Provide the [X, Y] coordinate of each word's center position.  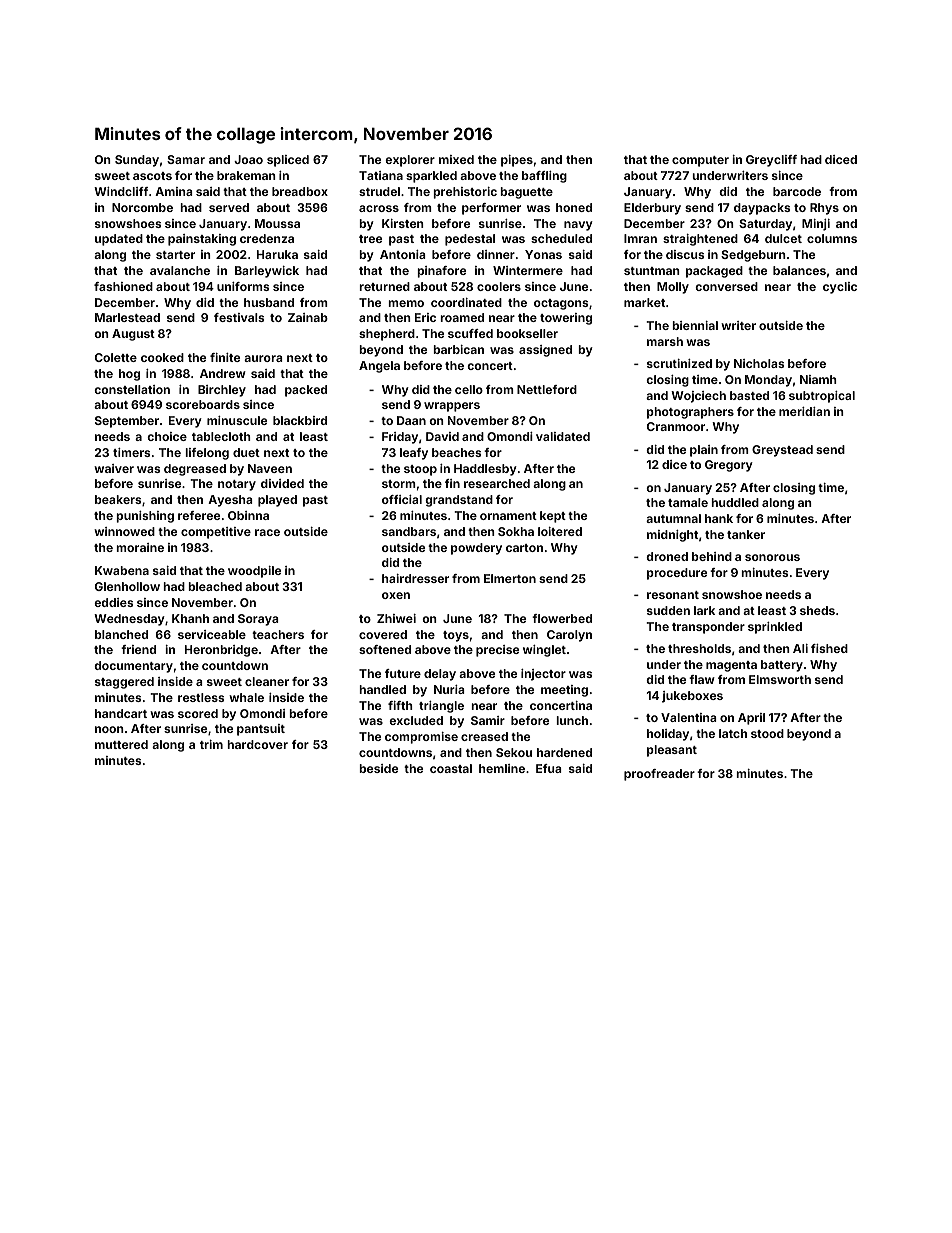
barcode [797, 191]
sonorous [772, 557]
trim [211, 744]
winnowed [124, 531]
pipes [517, 161]
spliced [288, 161]
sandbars [409, 531]
